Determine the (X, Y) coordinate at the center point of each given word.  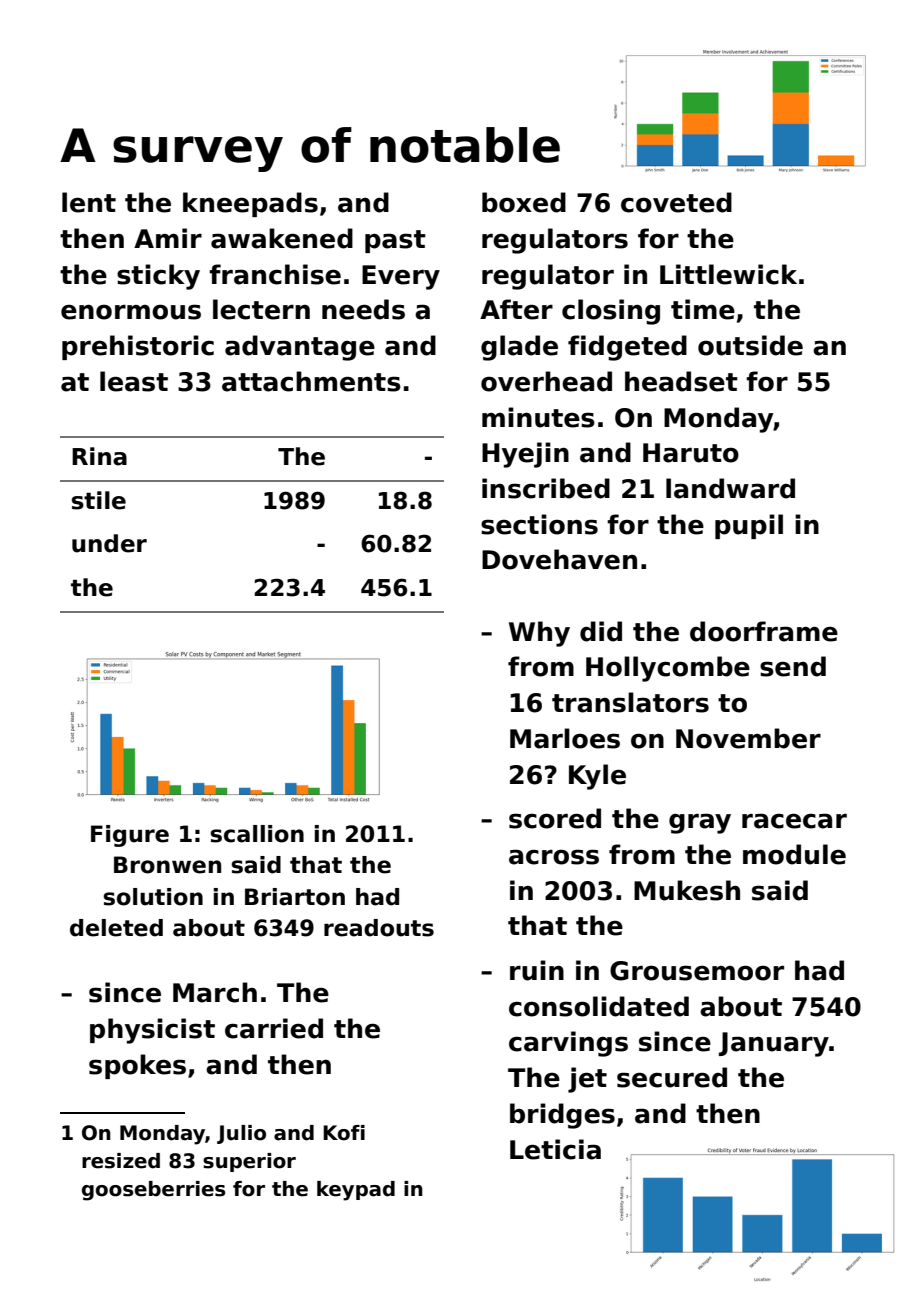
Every (401, 277)
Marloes (565, 738)
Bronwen (167, 865)
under (109, 543)
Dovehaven (559, 559)
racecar (794, 821)
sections (539, 524)
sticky (158, 277)
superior (249, 1162)
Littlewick (728, 274)
